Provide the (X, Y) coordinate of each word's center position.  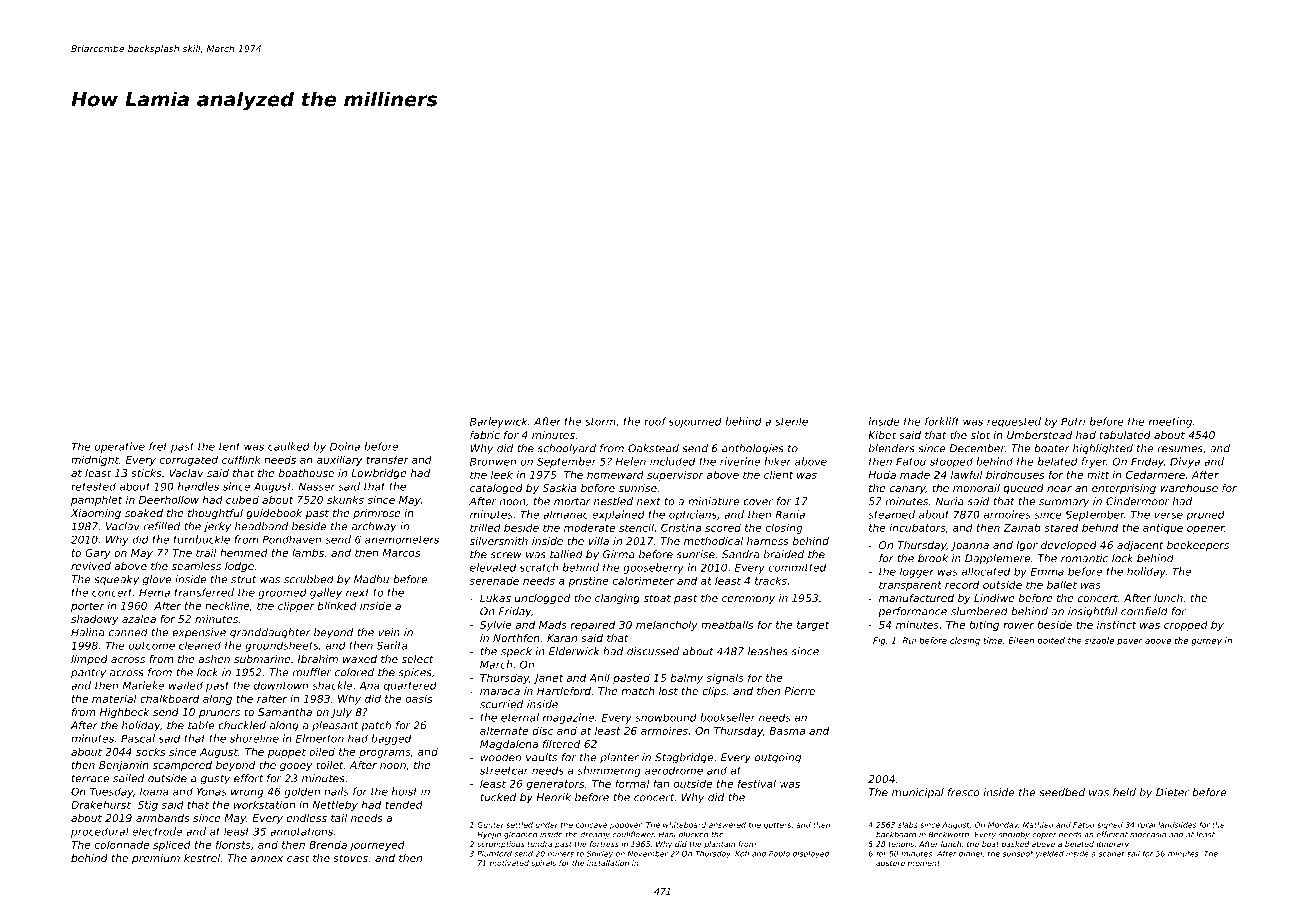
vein (389, 632)
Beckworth (949, 834)
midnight (95, 460)
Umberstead (1039, 435)
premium (156, 859)
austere (890, 863)
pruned (1205, 515)
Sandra (740, 554)
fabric (485, 435)
